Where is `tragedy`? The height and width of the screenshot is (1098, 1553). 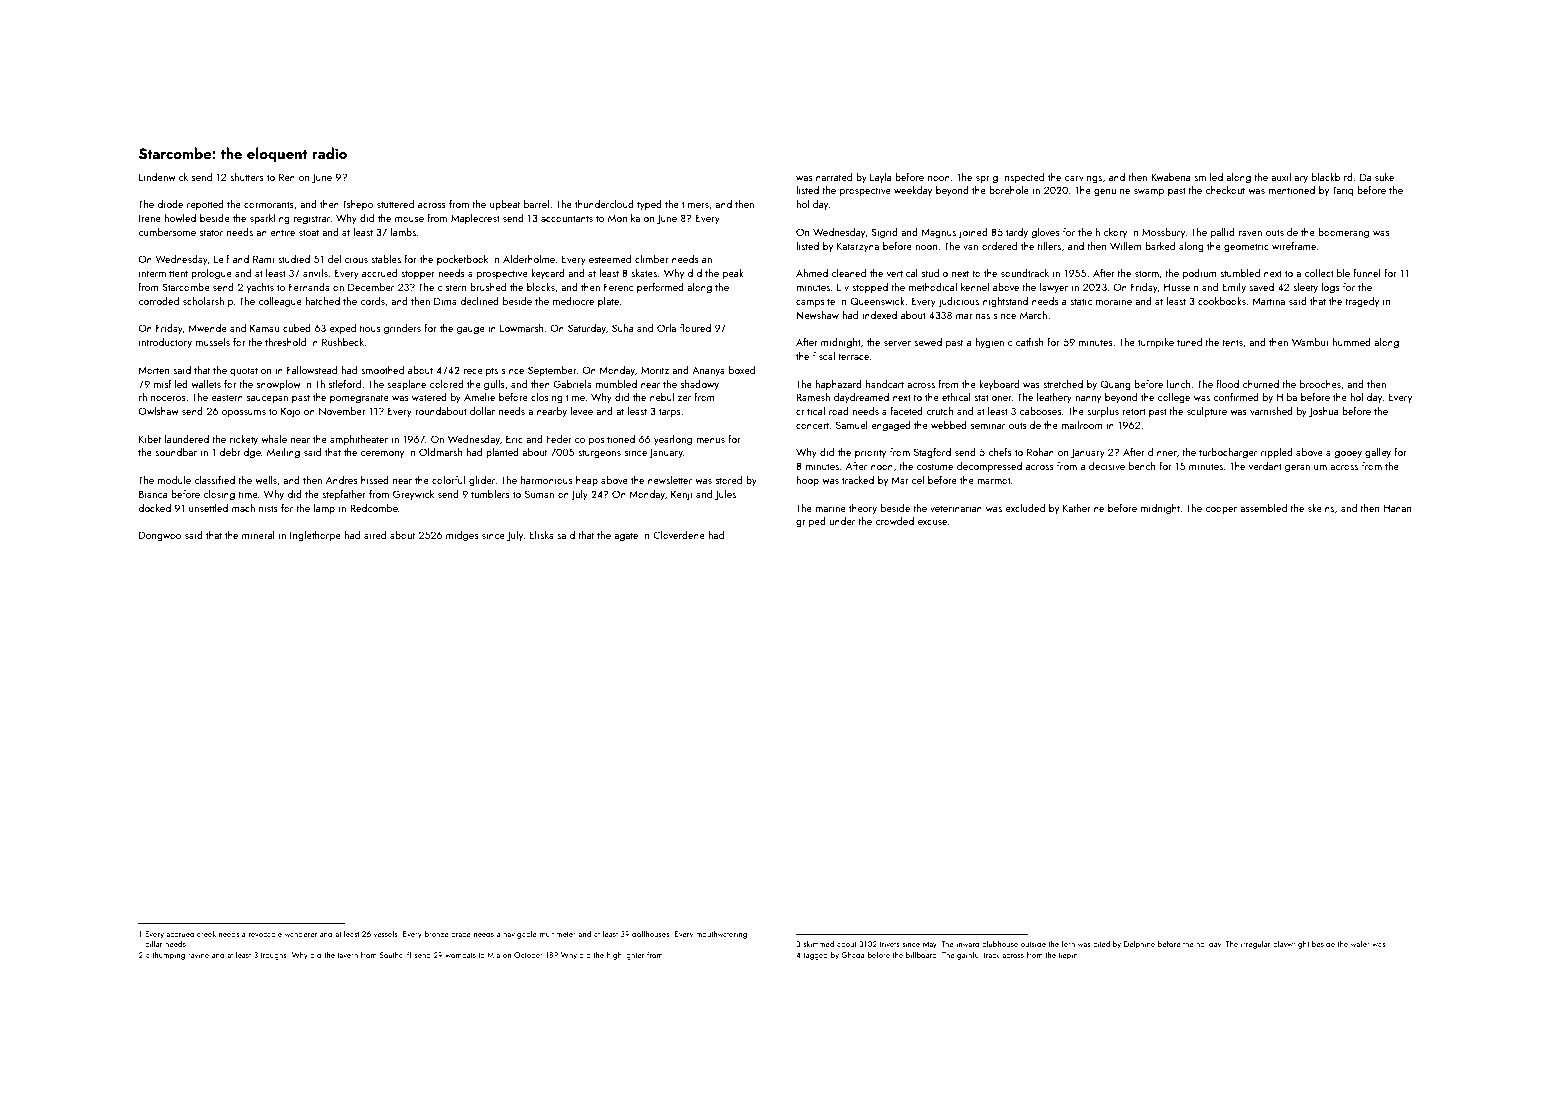
tragedy is located at coordinates (1362, 302).
